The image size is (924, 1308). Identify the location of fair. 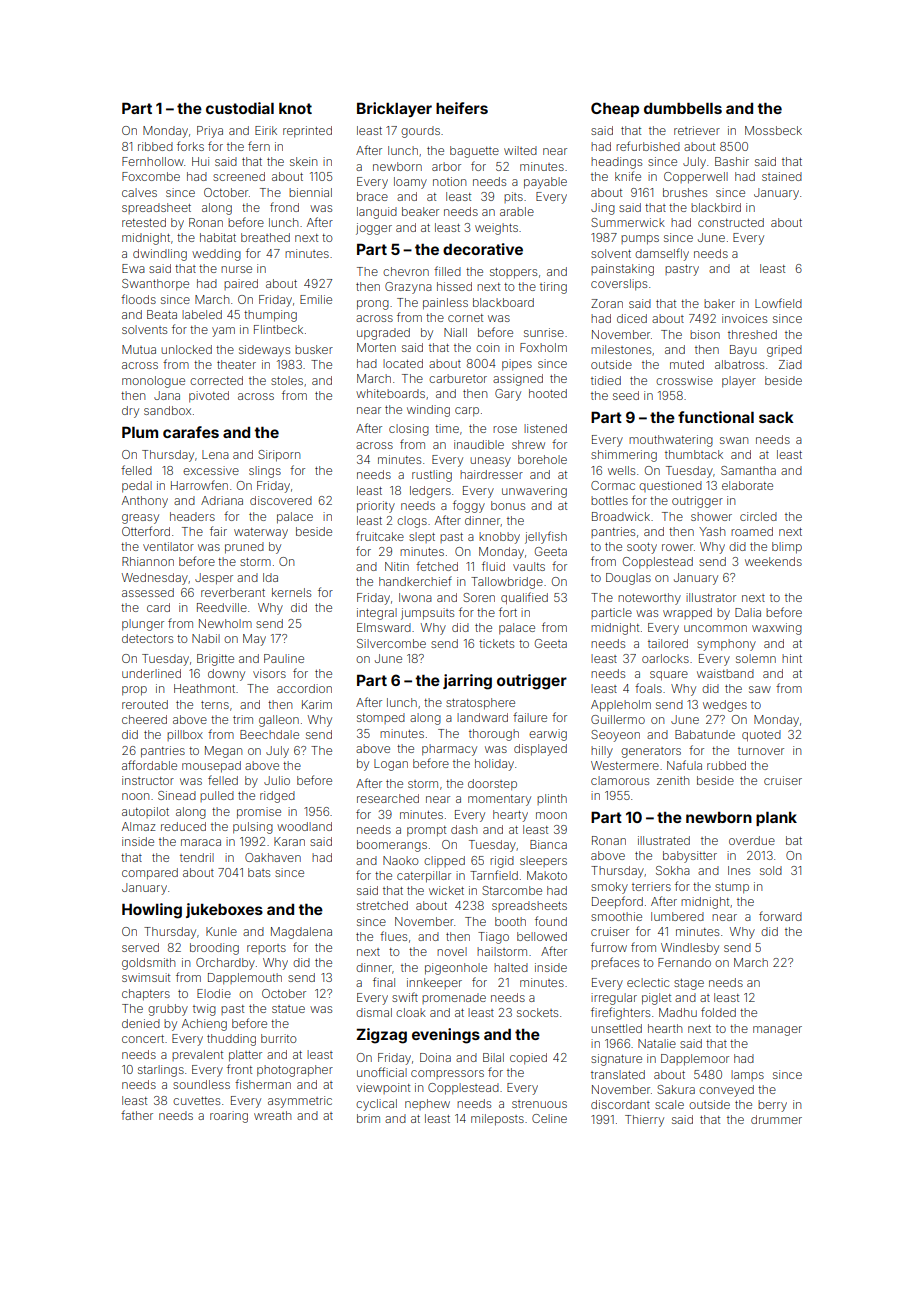
(218, 531).
